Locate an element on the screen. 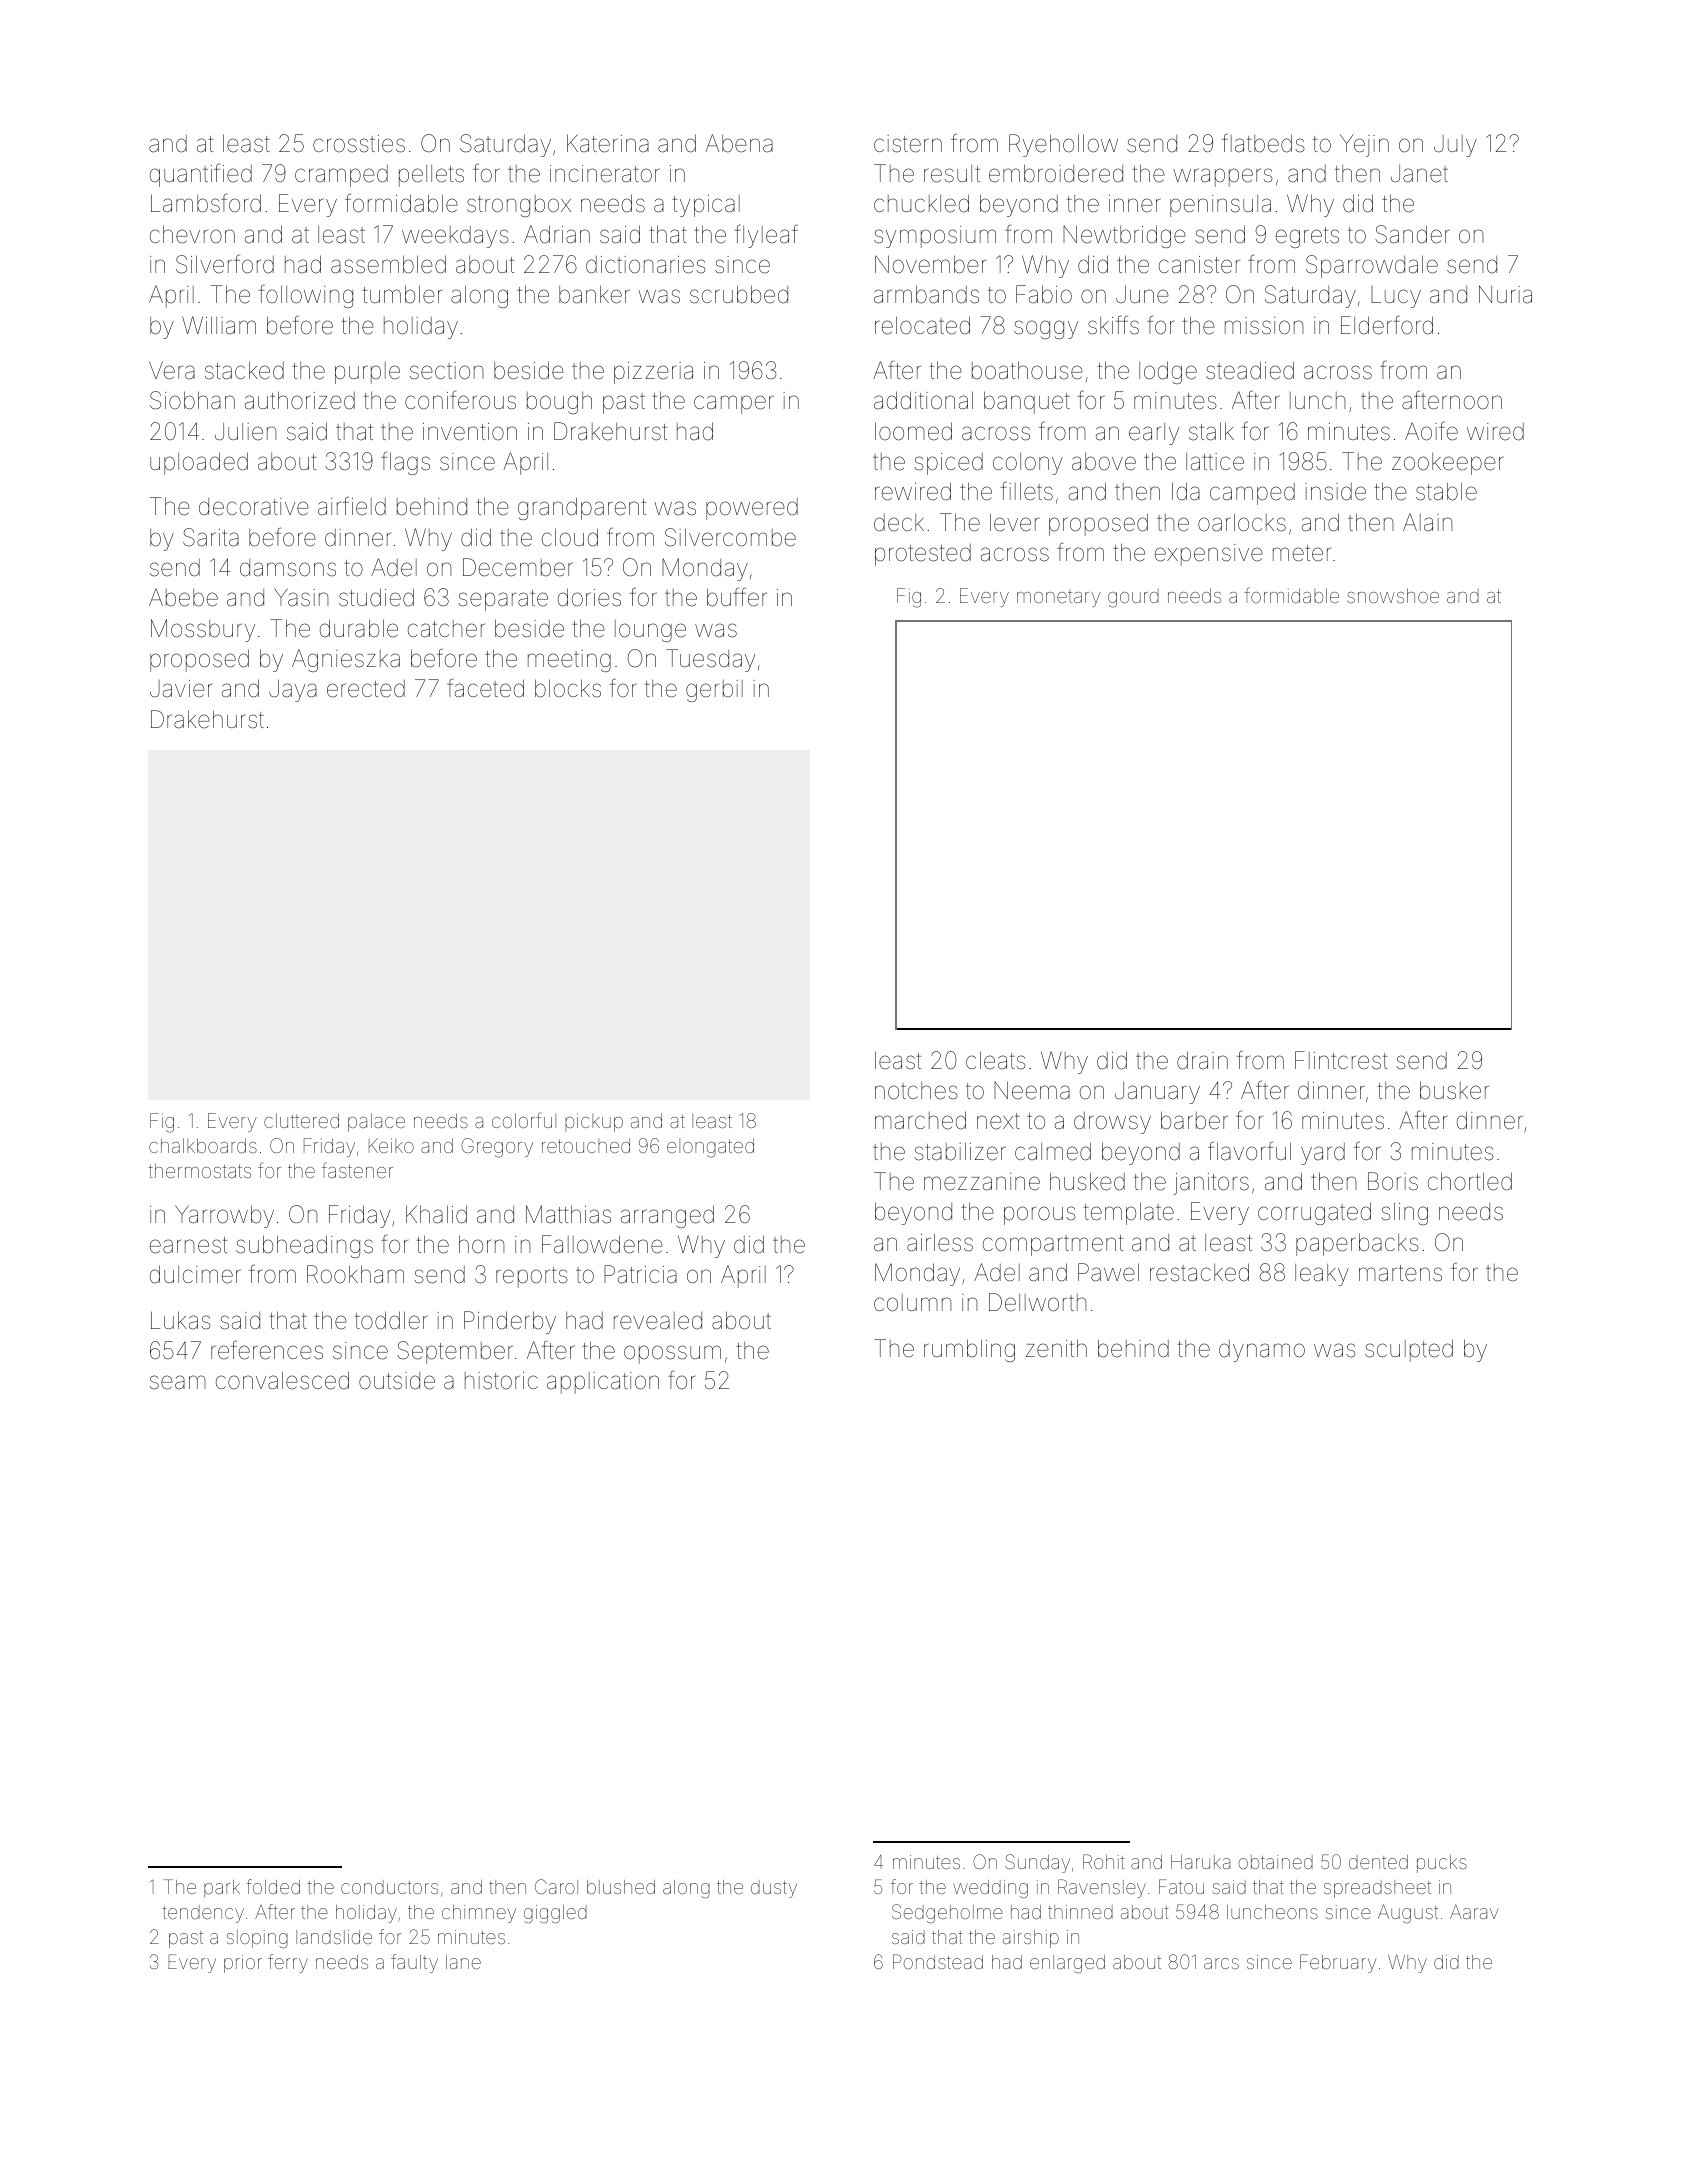 Image resolution: width=1683 pixels, height=2178 pixels. uploaded is located at coordinates (199, 463).
